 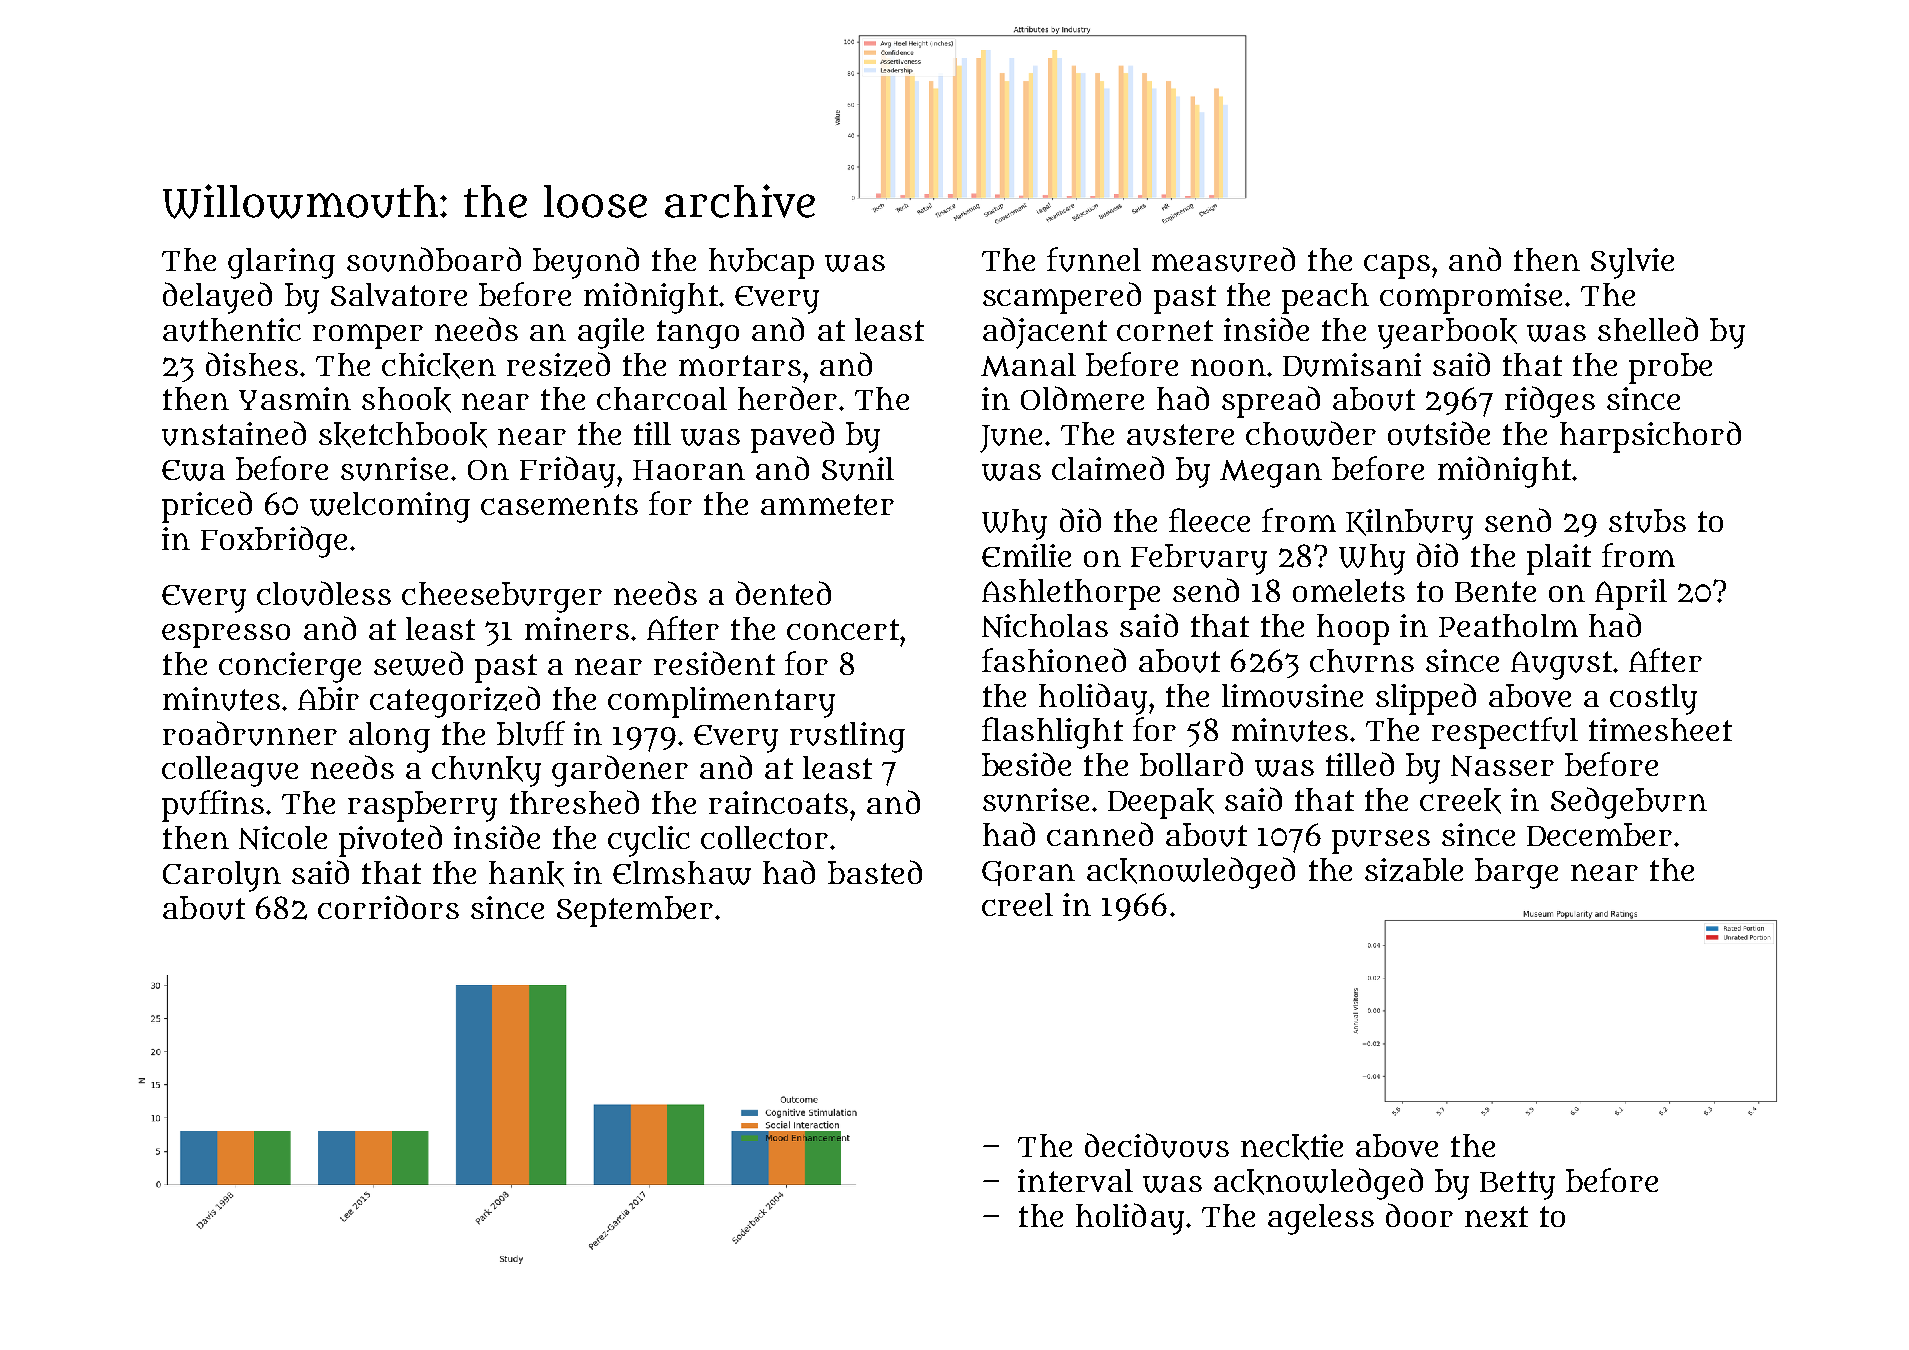 What do you see at coordinates (787, 398) in the image?
I see `herder` at bounding box center [787, 398].
